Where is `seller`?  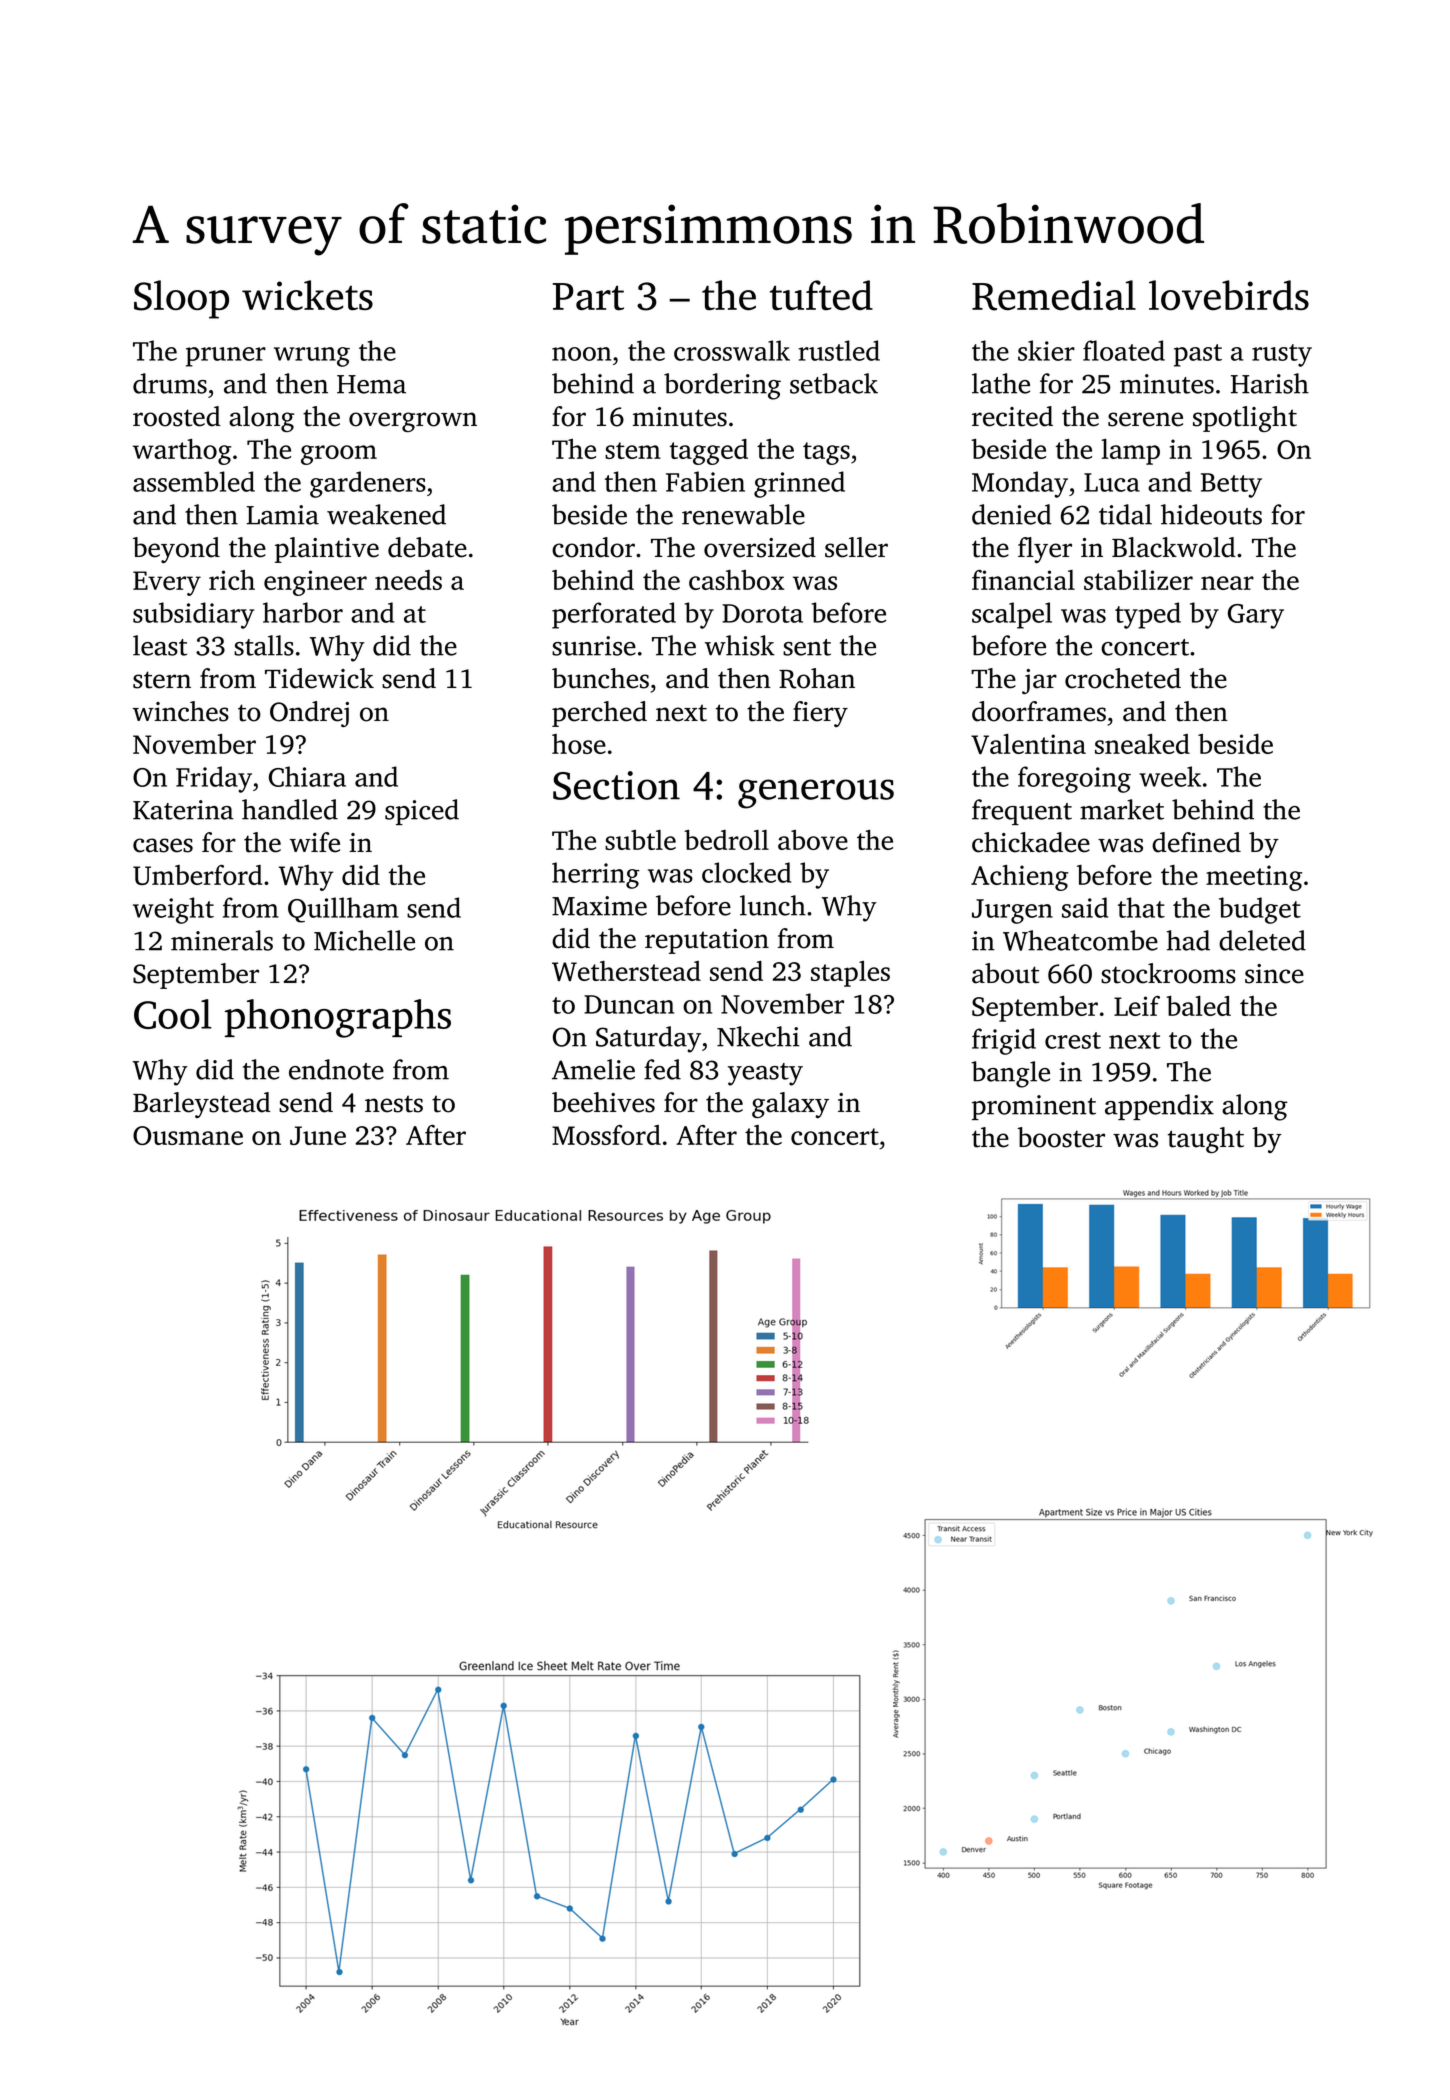
seller is located at coordinates (856, 547).
